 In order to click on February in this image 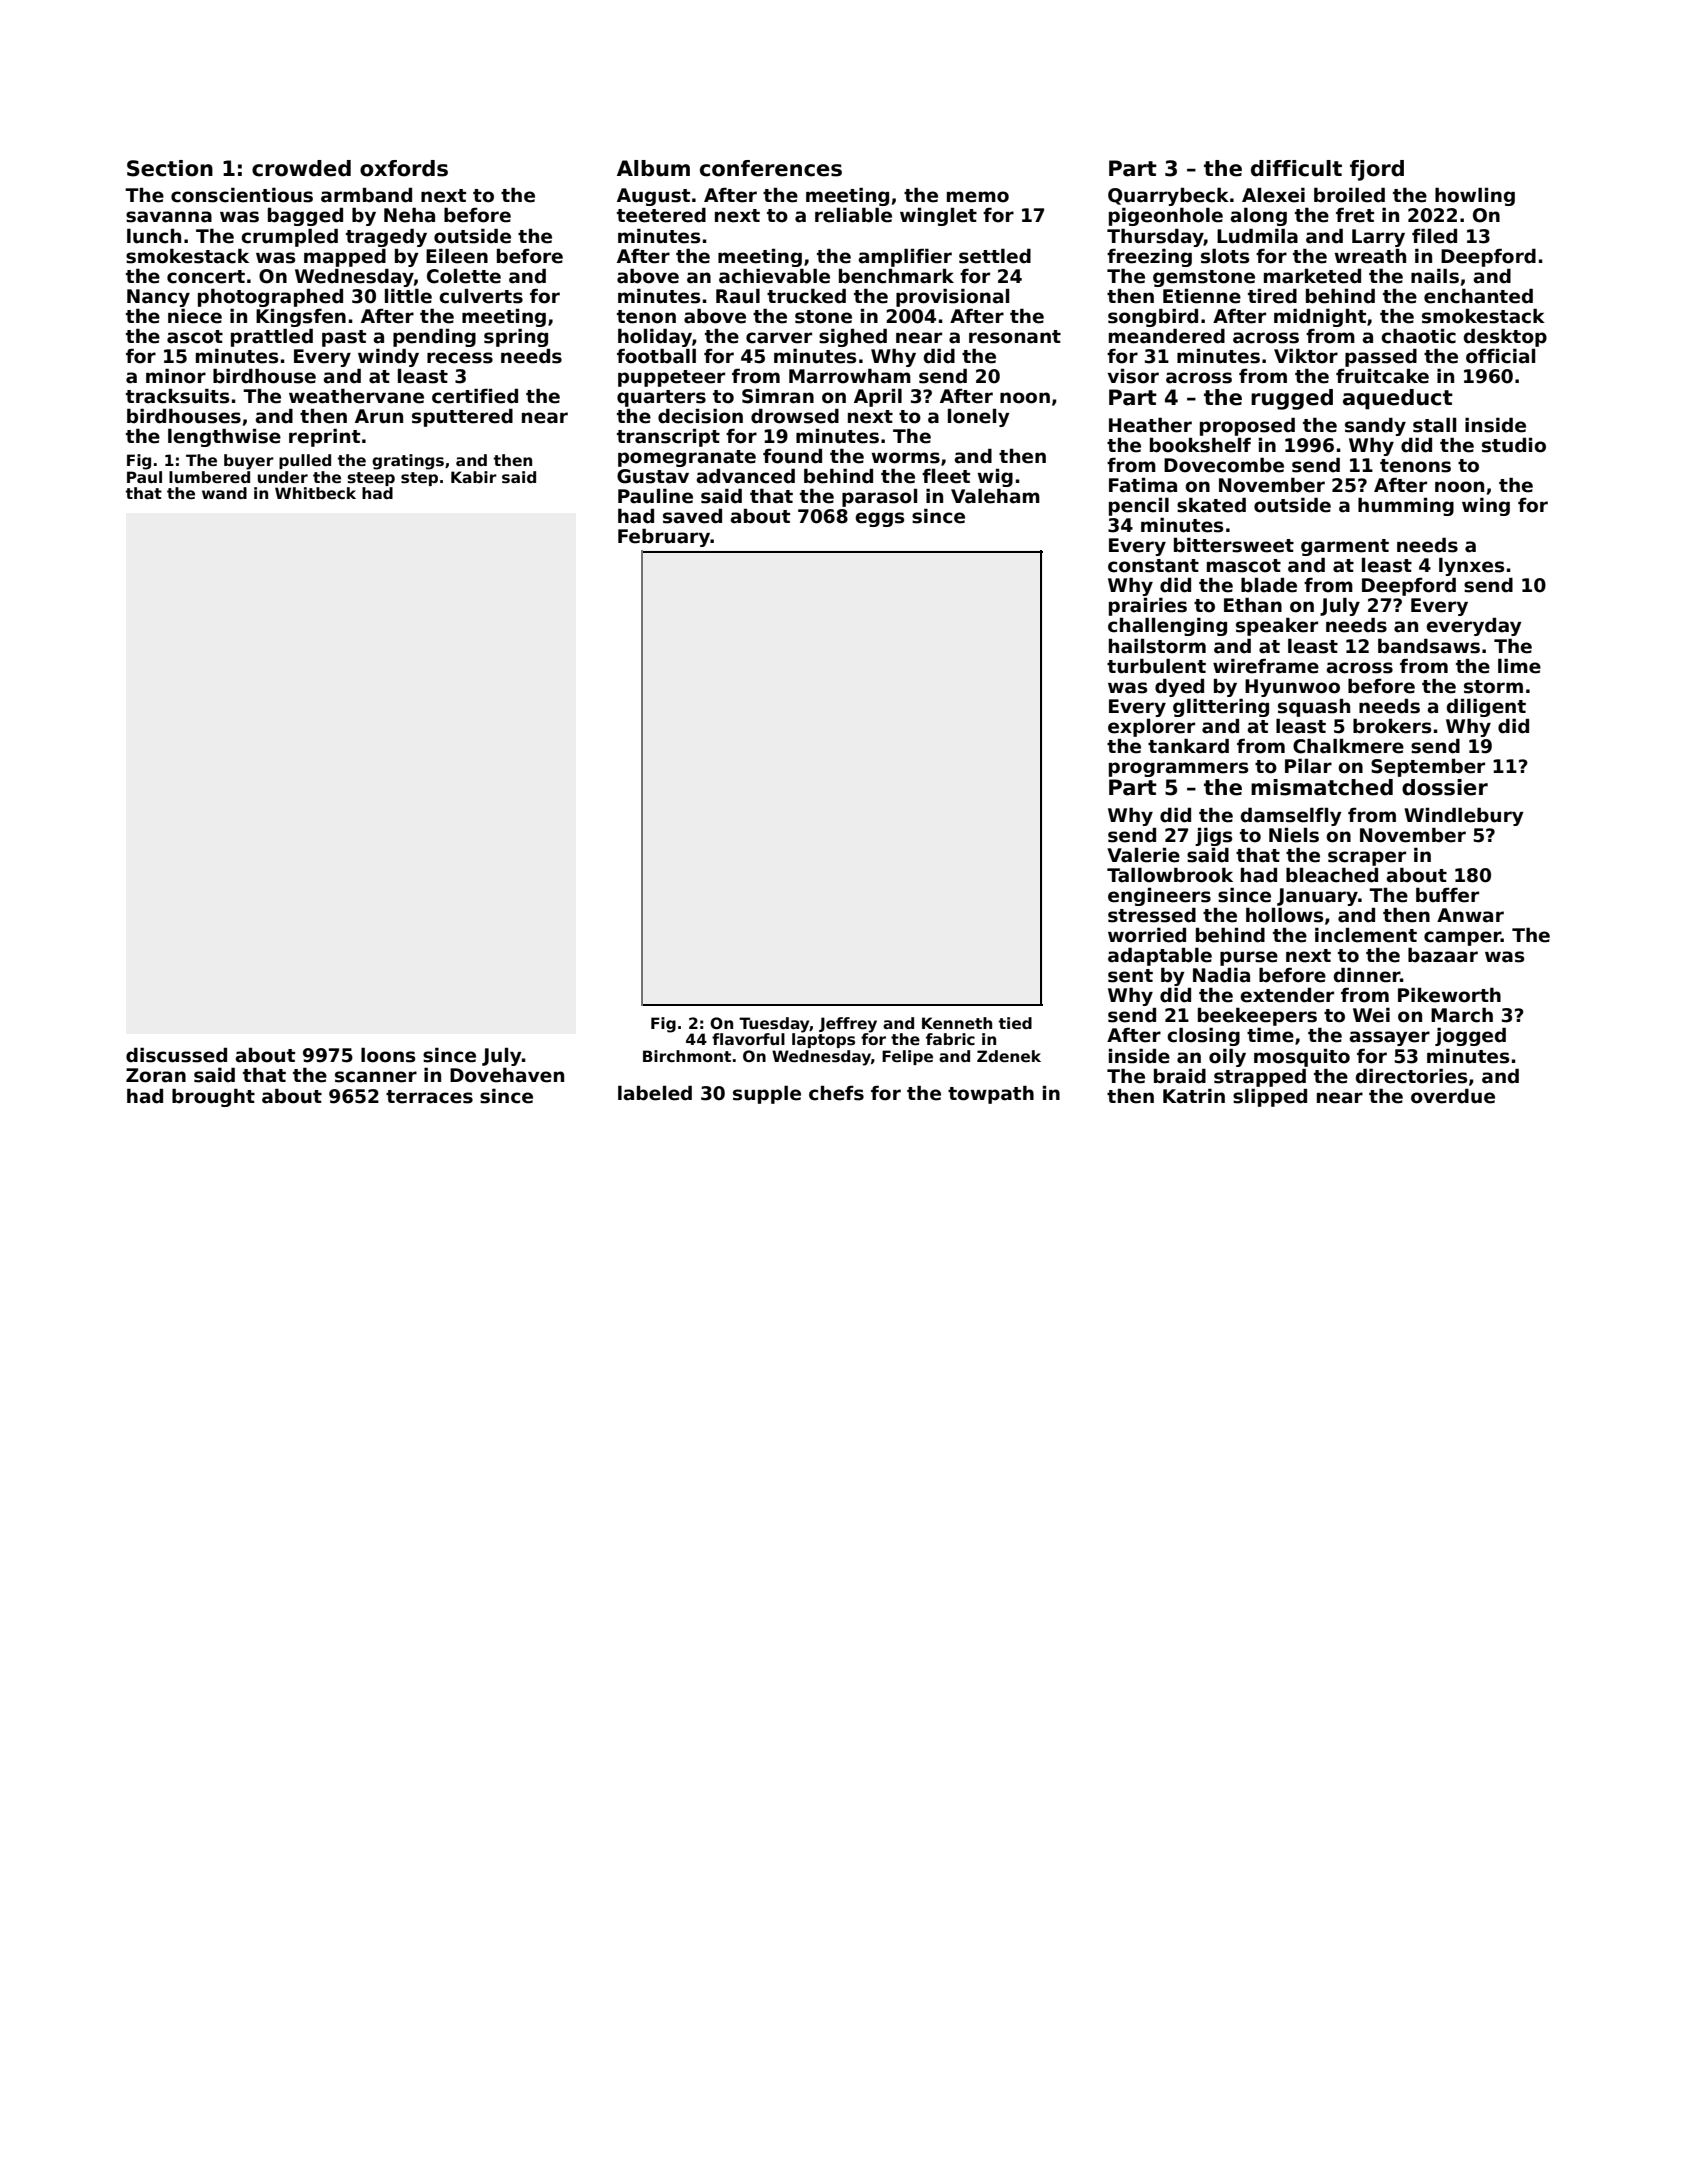, I will do `click(664, 537)`.
